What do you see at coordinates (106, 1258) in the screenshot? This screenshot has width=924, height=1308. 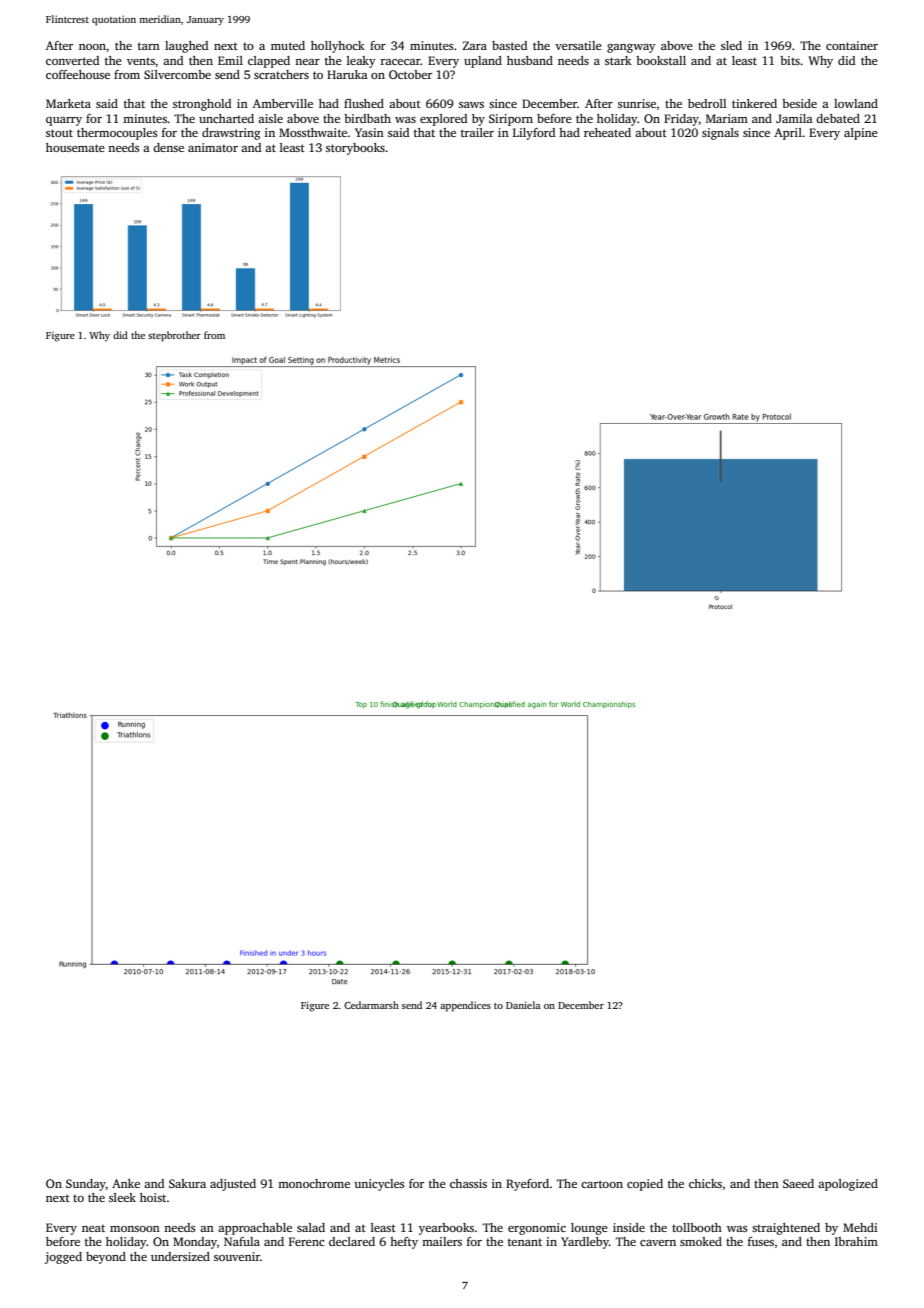 I see `beyond` at bounding box center [106, 1258].
